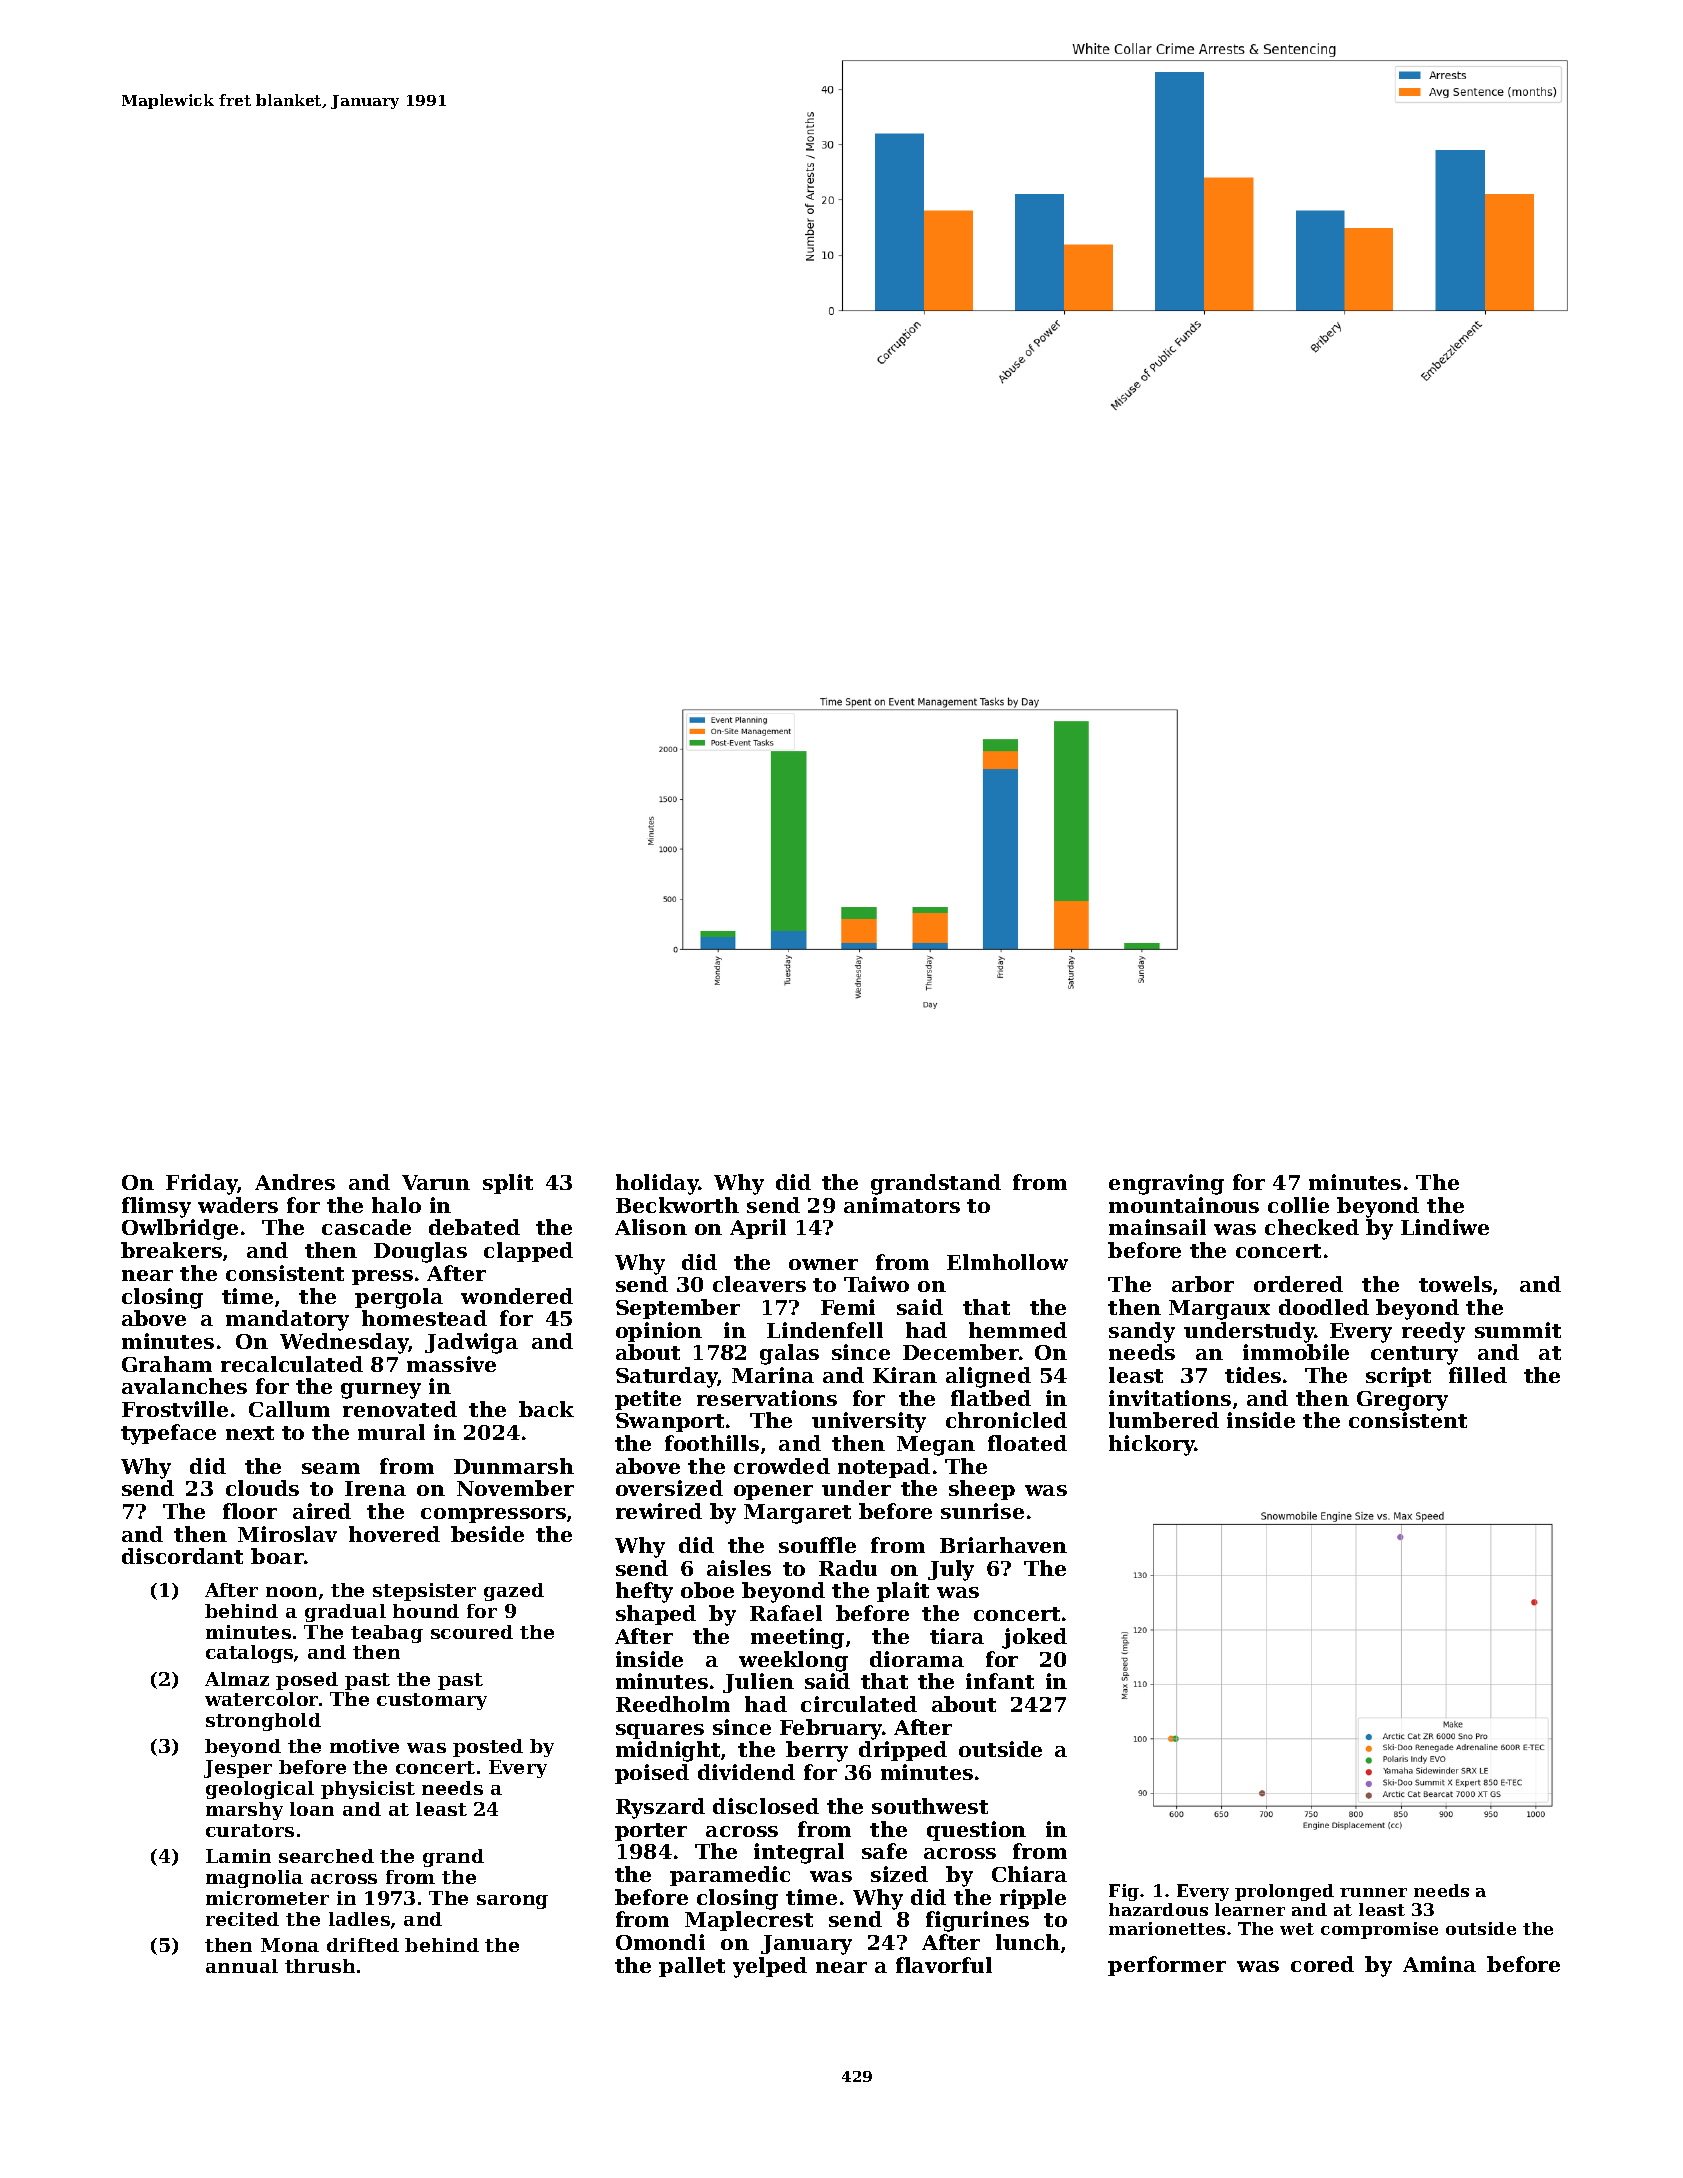 This screenshot has height=2178, width=1683. I want to click on annual, so click(242, 1966).
